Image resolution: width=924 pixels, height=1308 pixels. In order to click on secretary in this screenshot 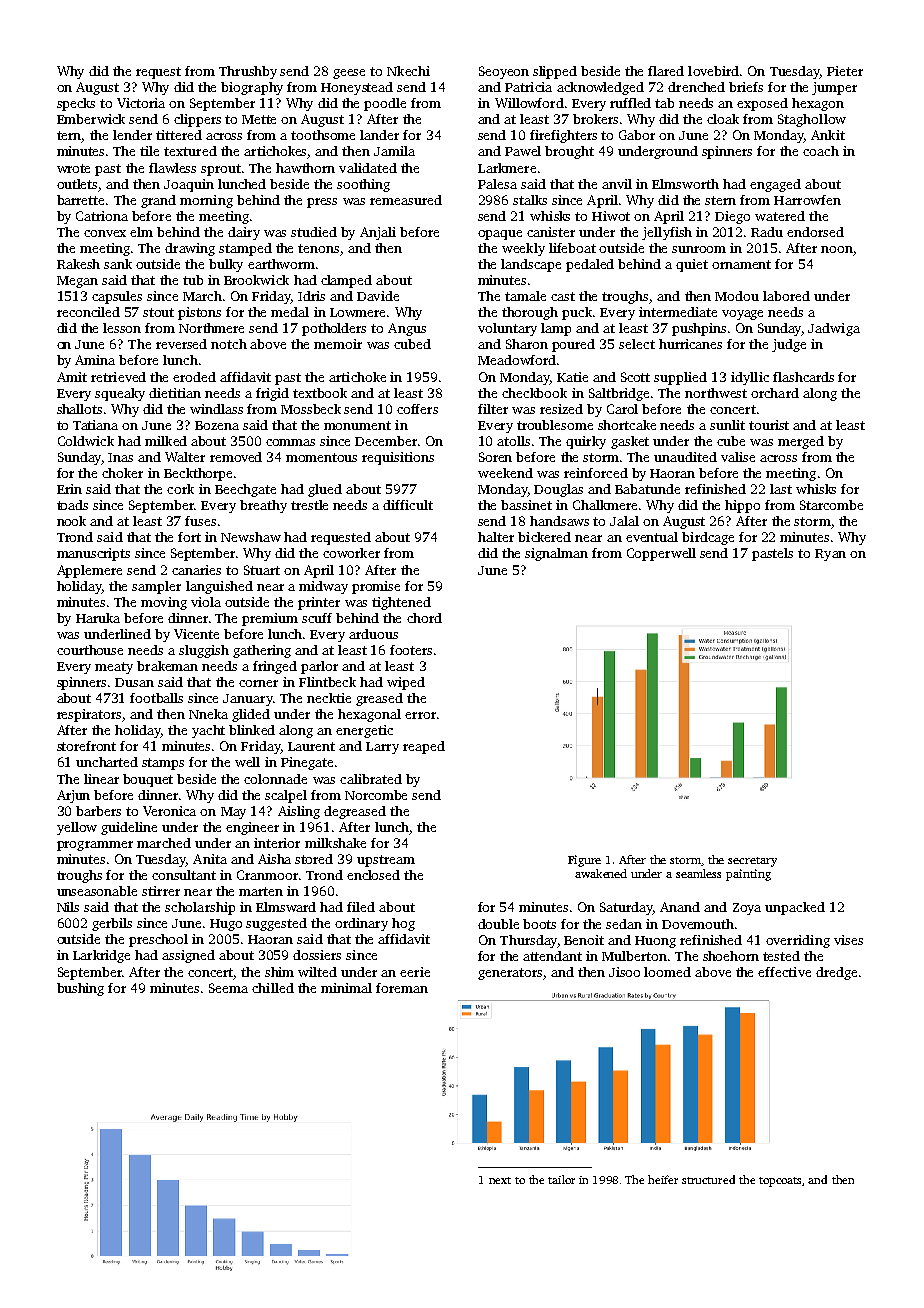, I will do `click(752, 862)`.
